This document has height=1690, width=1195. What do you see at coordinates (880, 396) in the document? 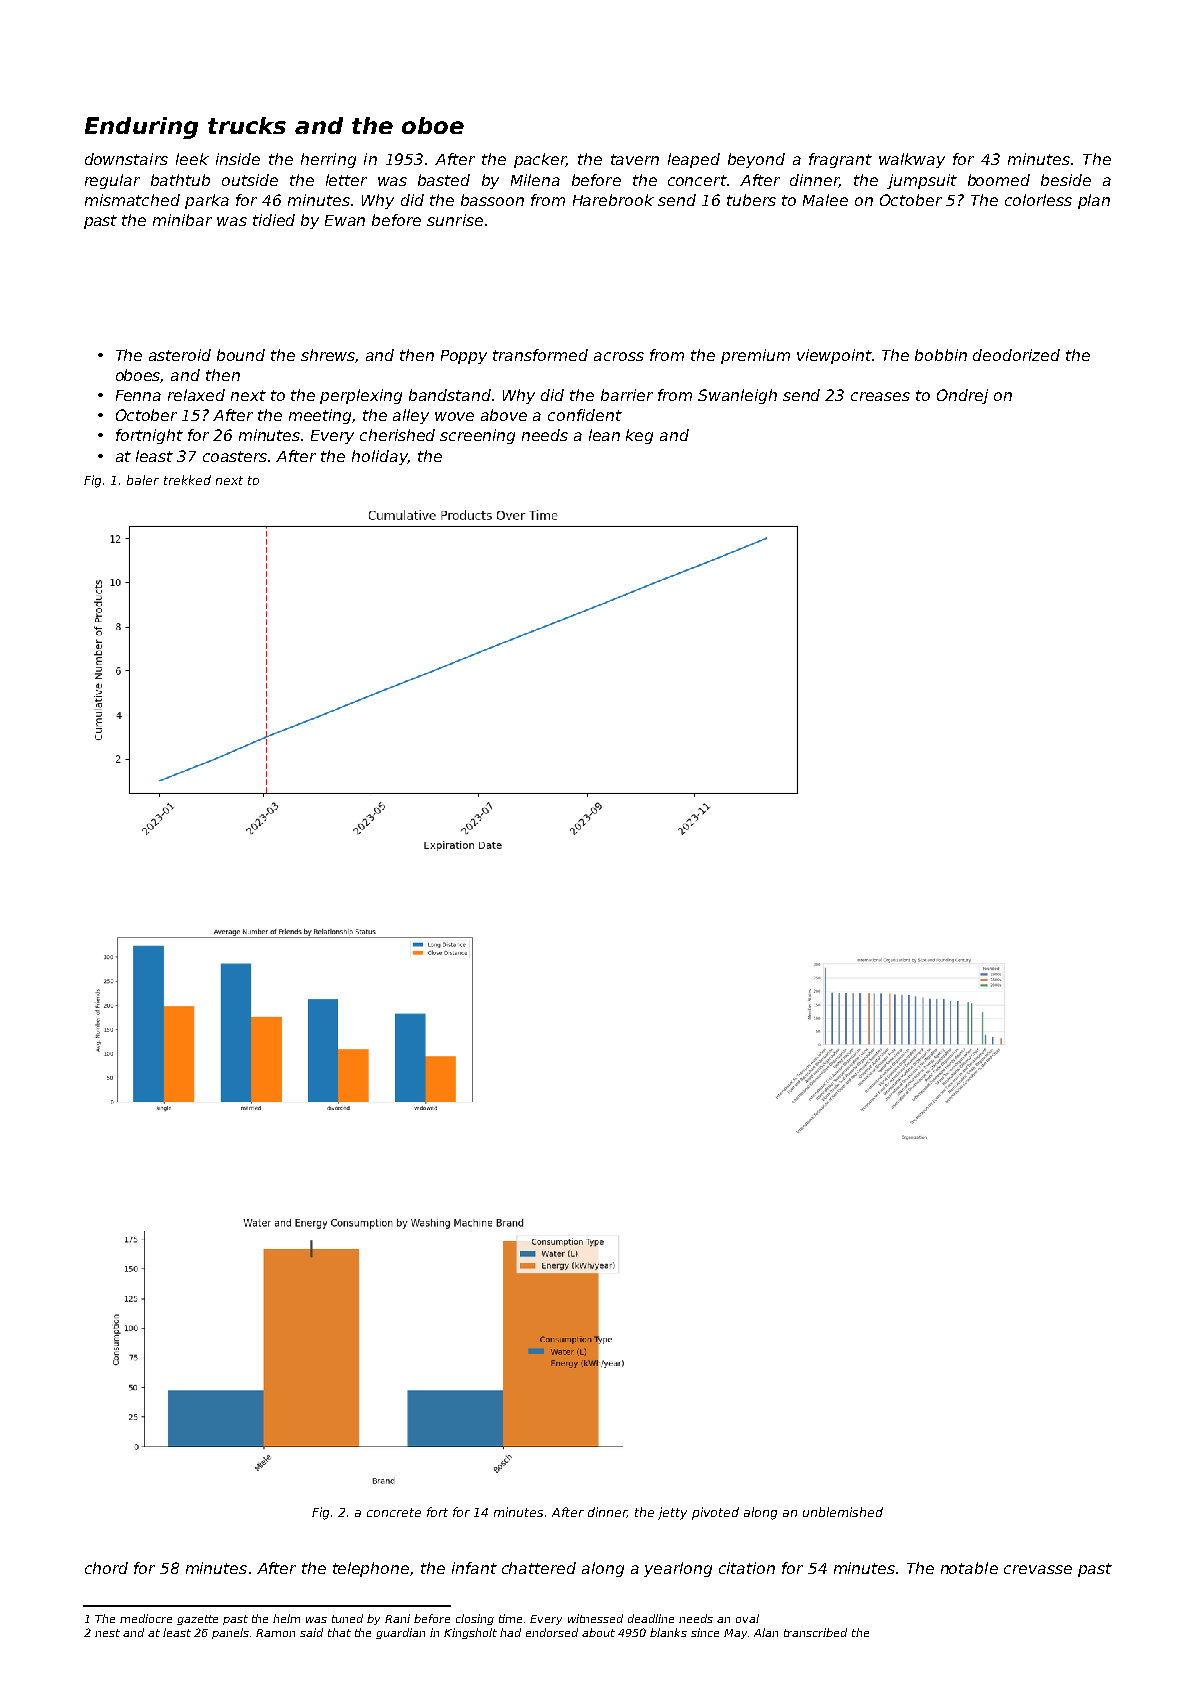
I see `creases` at bounding box center [880, 396].
